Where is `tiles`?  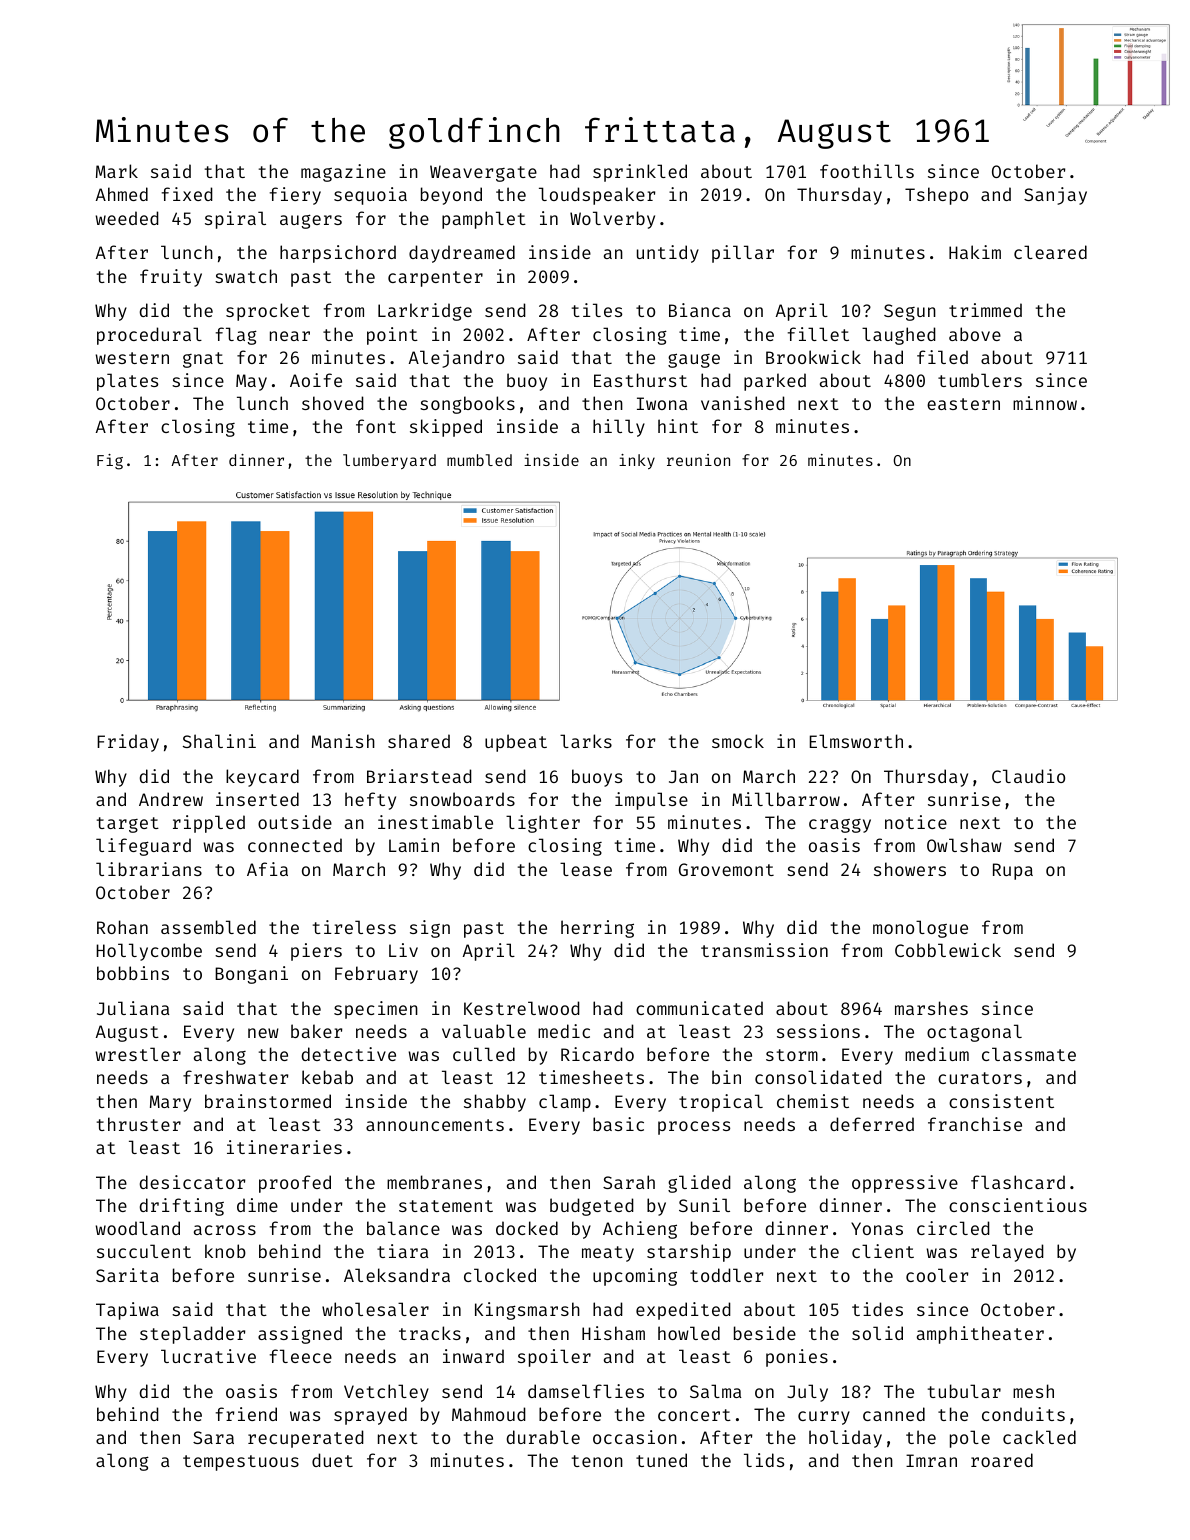
tiles is located at coordinates (597, 310).
